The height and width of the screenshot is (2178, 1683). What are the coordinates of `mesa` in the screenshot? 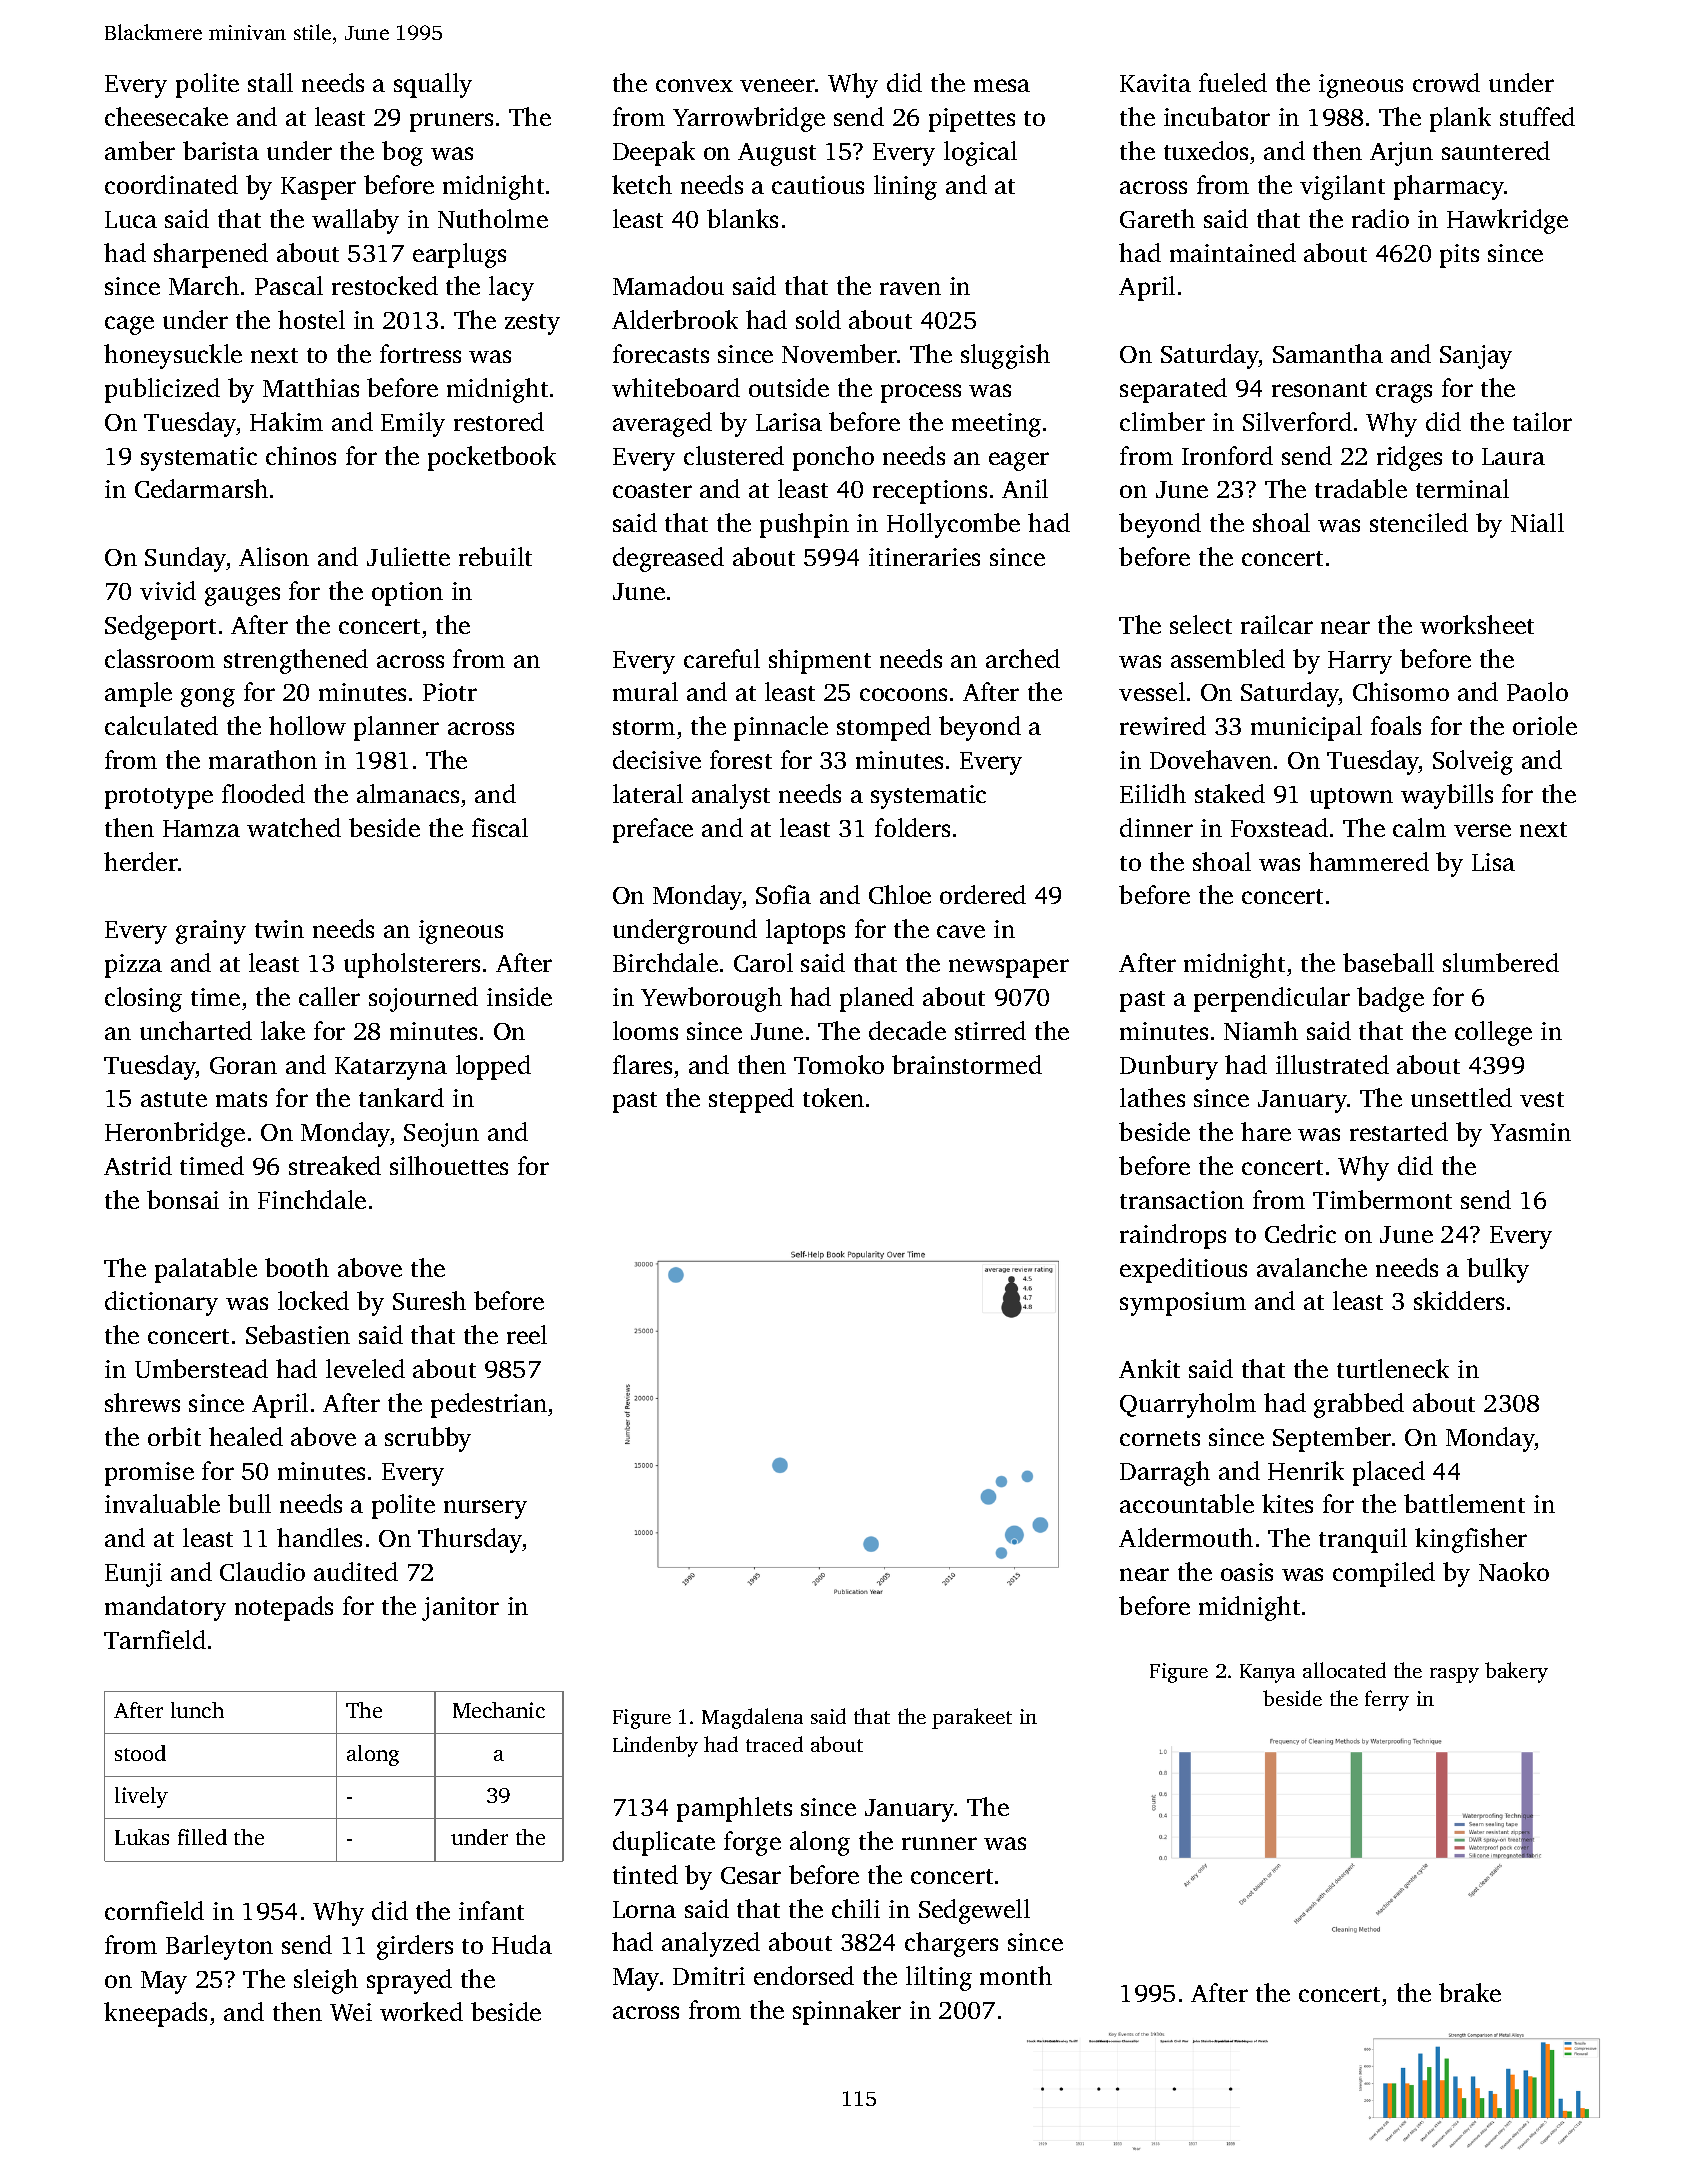 It's located at (1002, 85).
